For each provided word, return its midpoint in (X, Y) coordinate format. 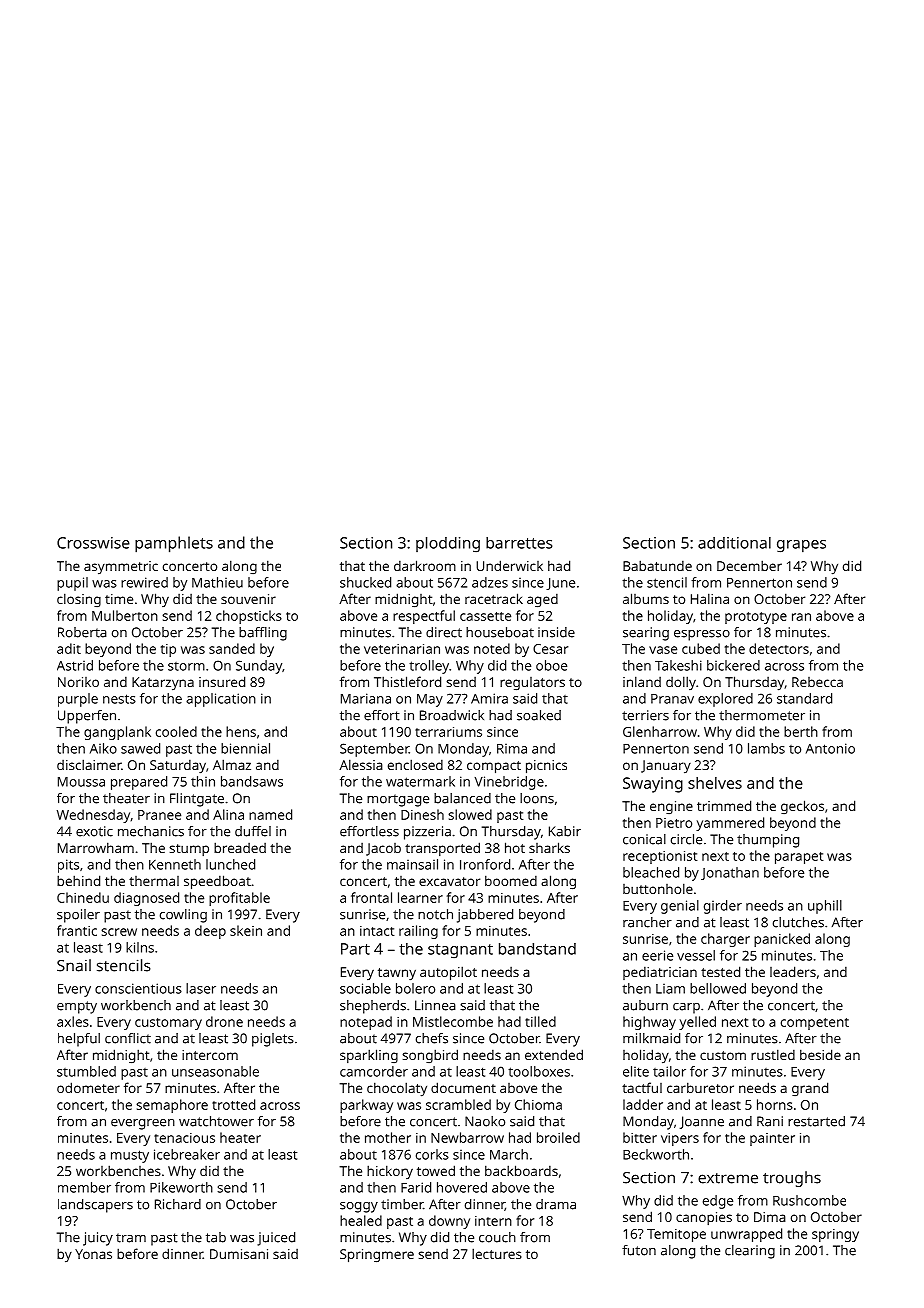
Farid (416, 1187)
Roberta (82, 632)
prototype (756, 618)
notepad (366, 1023)
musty (130, 1156)
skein (246, 930)
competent (815, 1024)
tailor (669, 1071)
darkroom (425, 565)
